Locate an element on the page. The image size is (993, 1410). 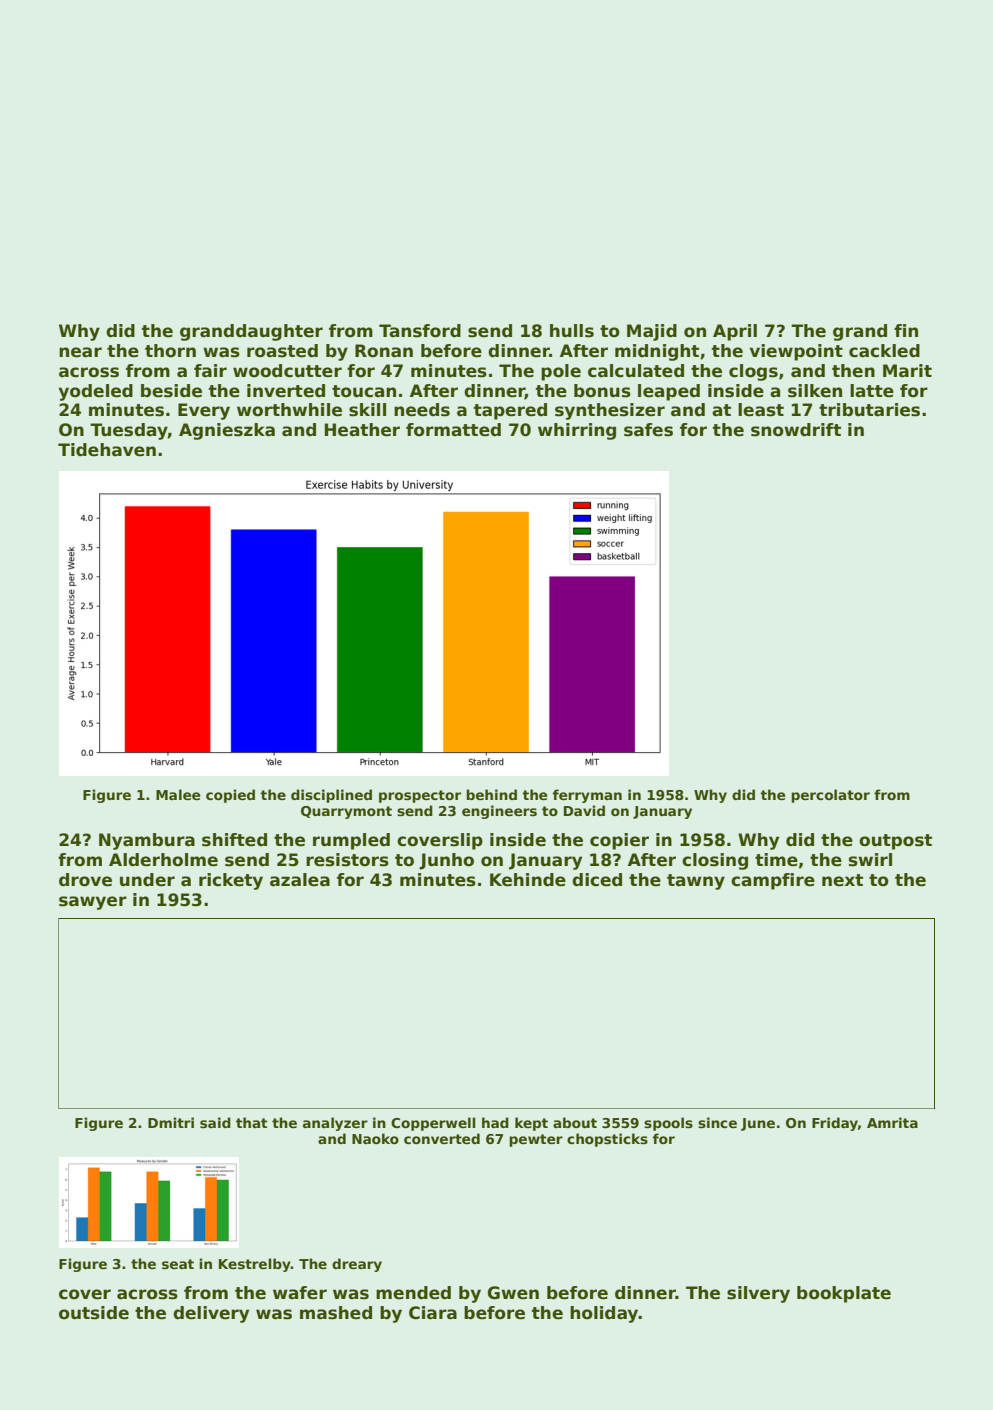
Majid is located at coordinates (652, 332).
